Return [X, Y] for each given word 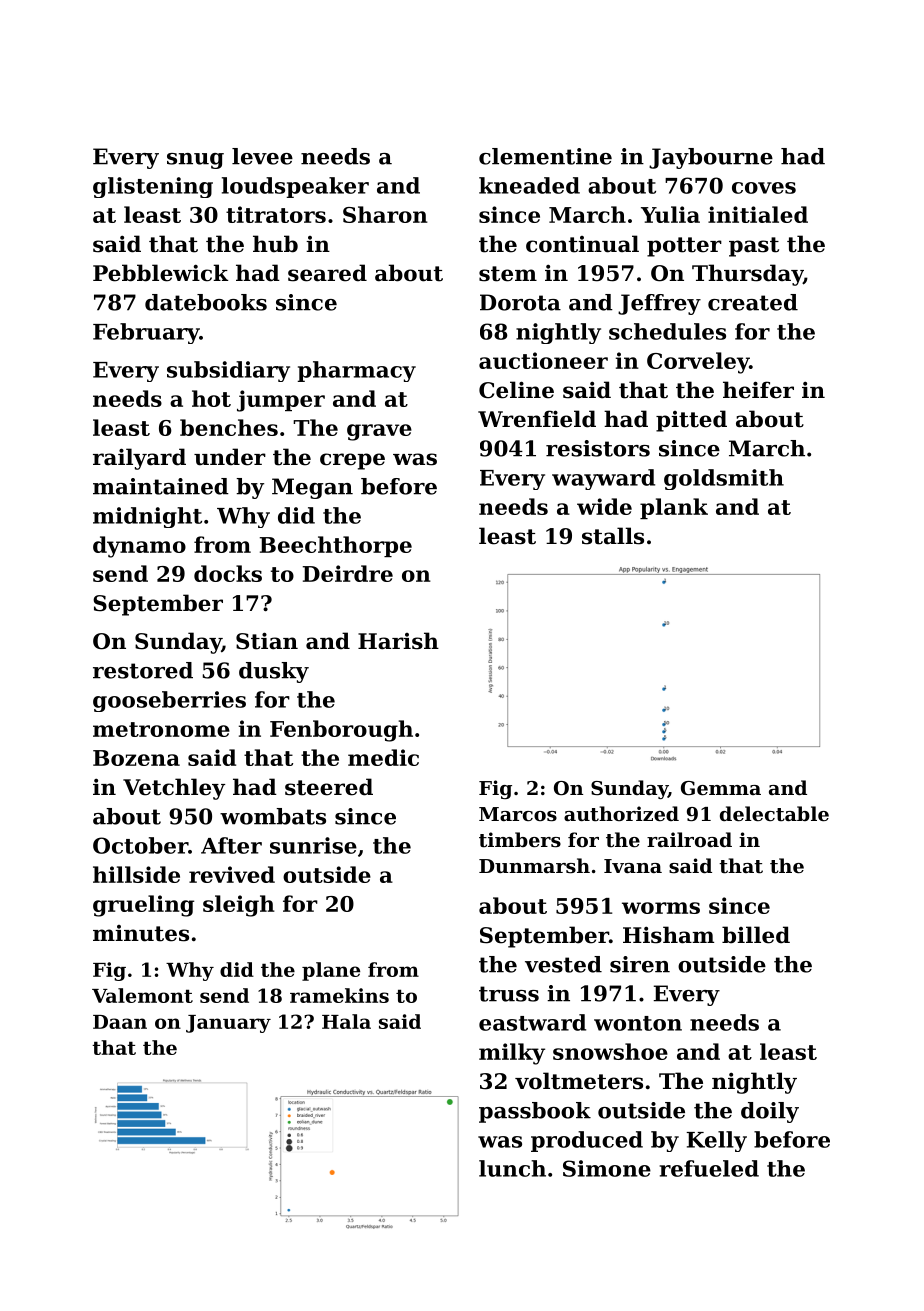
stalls [613, 536]
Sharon [385, 214]
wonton [638, 1023]
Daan [120, 1022]
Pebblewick [160, 273]
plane [331, 971]
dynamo [139, 547]
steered [329, 787]
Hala [346, 1021]
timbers [520, 840]
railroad [689, 839]
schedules [667, 331]
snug [195, 161]
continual [582, 244]
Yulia [670, 214]
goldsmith [724, 479]
